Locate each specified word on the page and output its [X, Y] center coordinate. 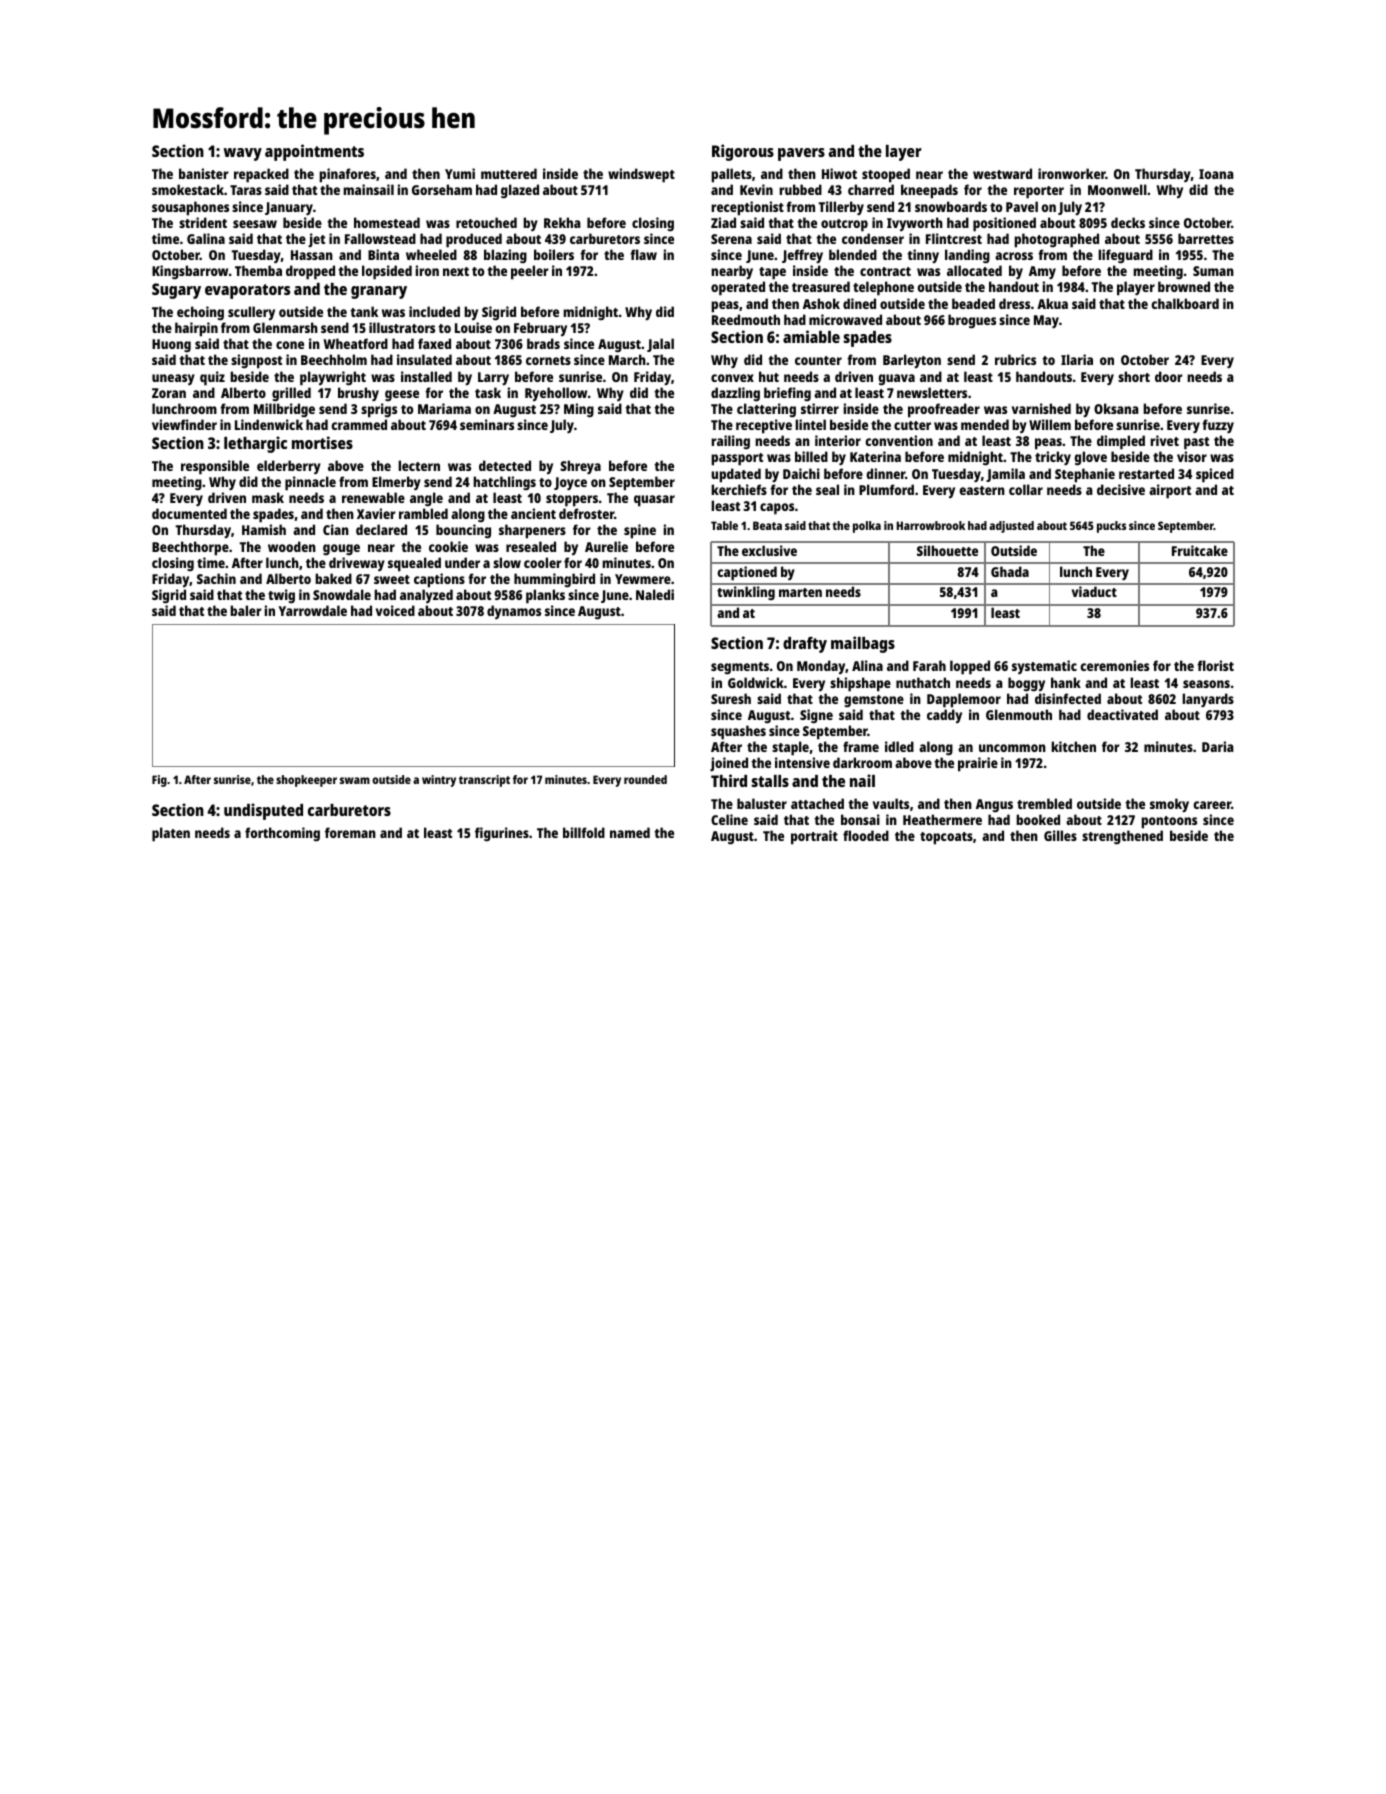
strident [203, 222]
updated [736, 475]
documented [189, 513]
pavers [801, 154]
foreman [350, 832]
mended [985, 424]
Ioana [1216, 174]
